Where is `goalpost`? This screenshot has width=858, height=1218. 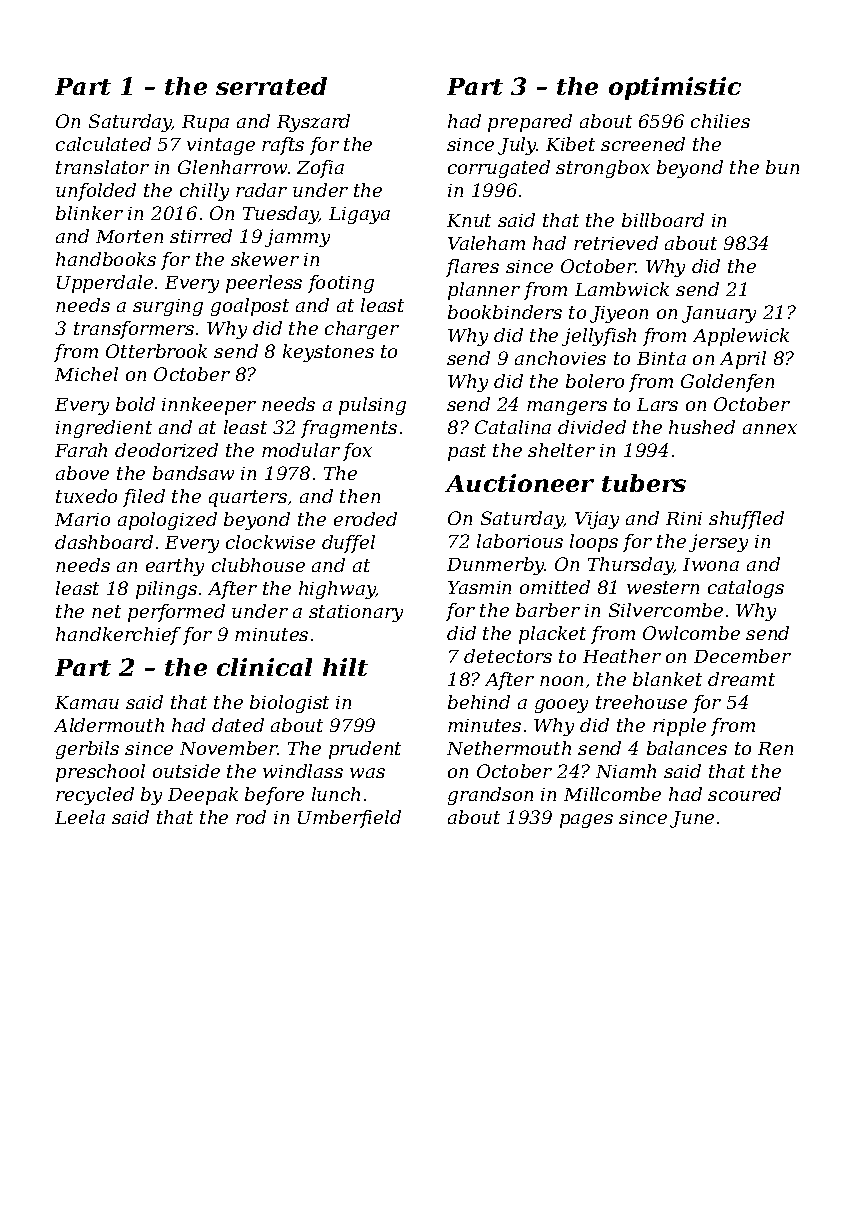 goalpost is located at coordinates (250, 307).
